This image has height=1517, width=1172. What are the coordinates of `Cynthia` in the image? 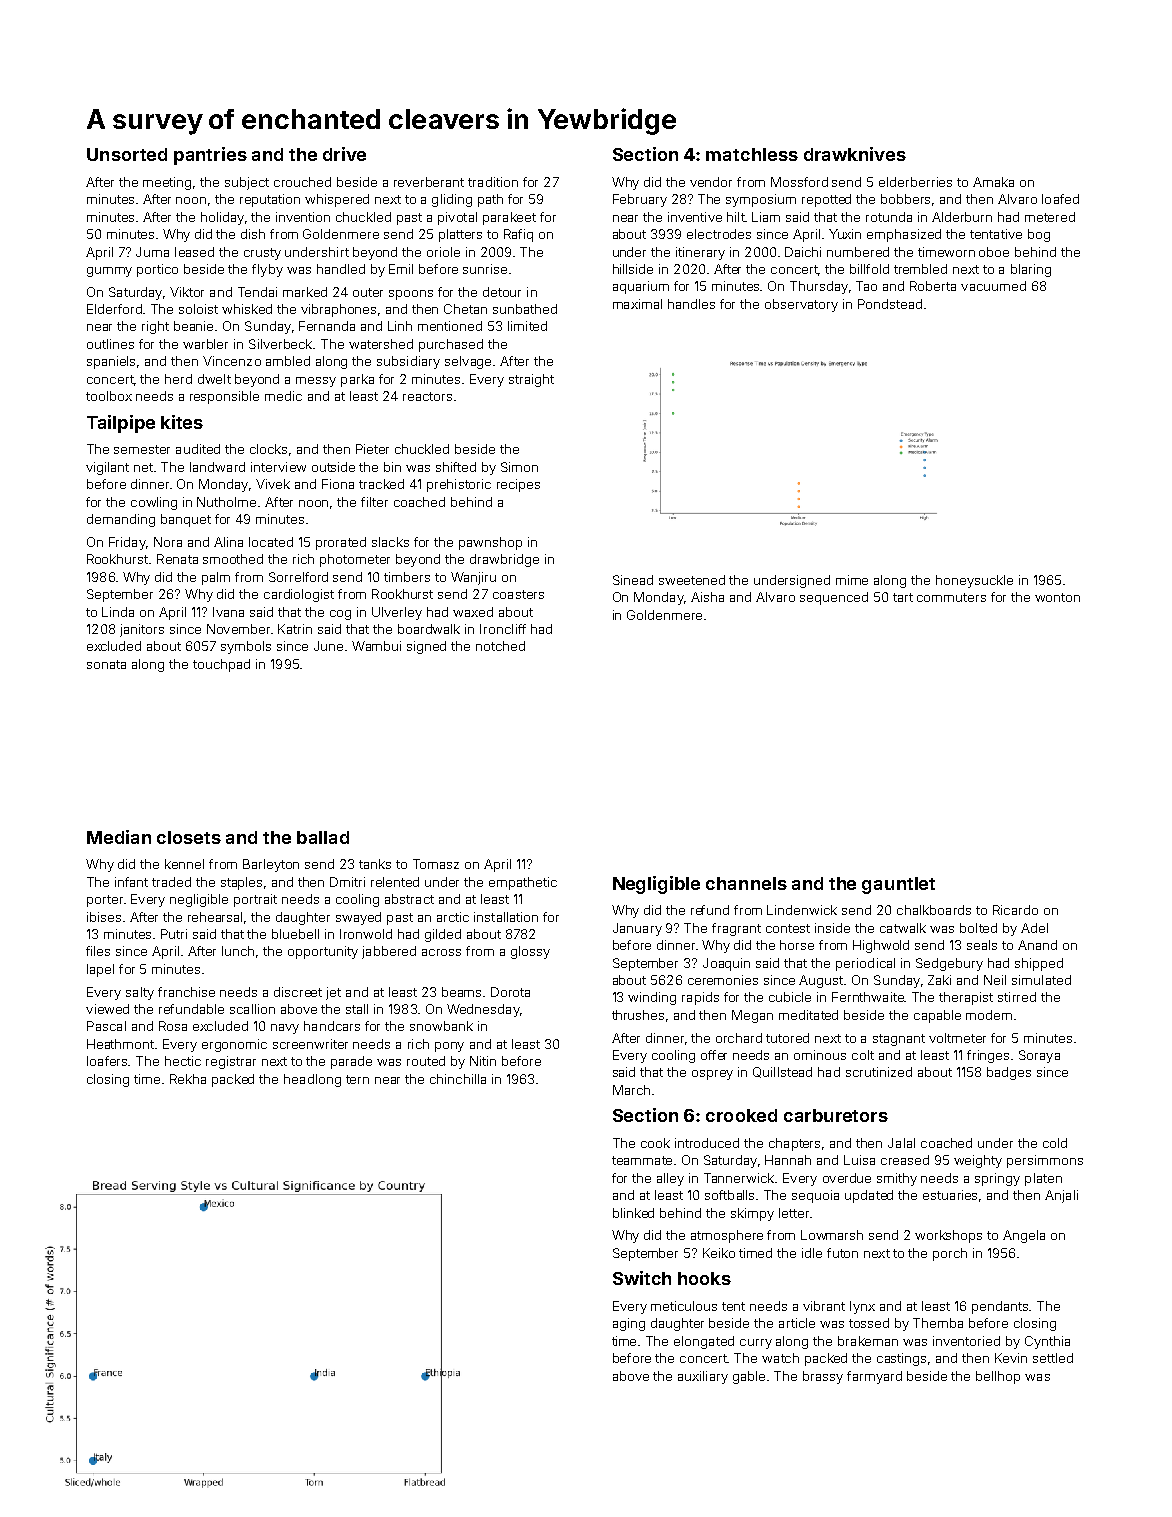 It's located at (1047, 1342).
